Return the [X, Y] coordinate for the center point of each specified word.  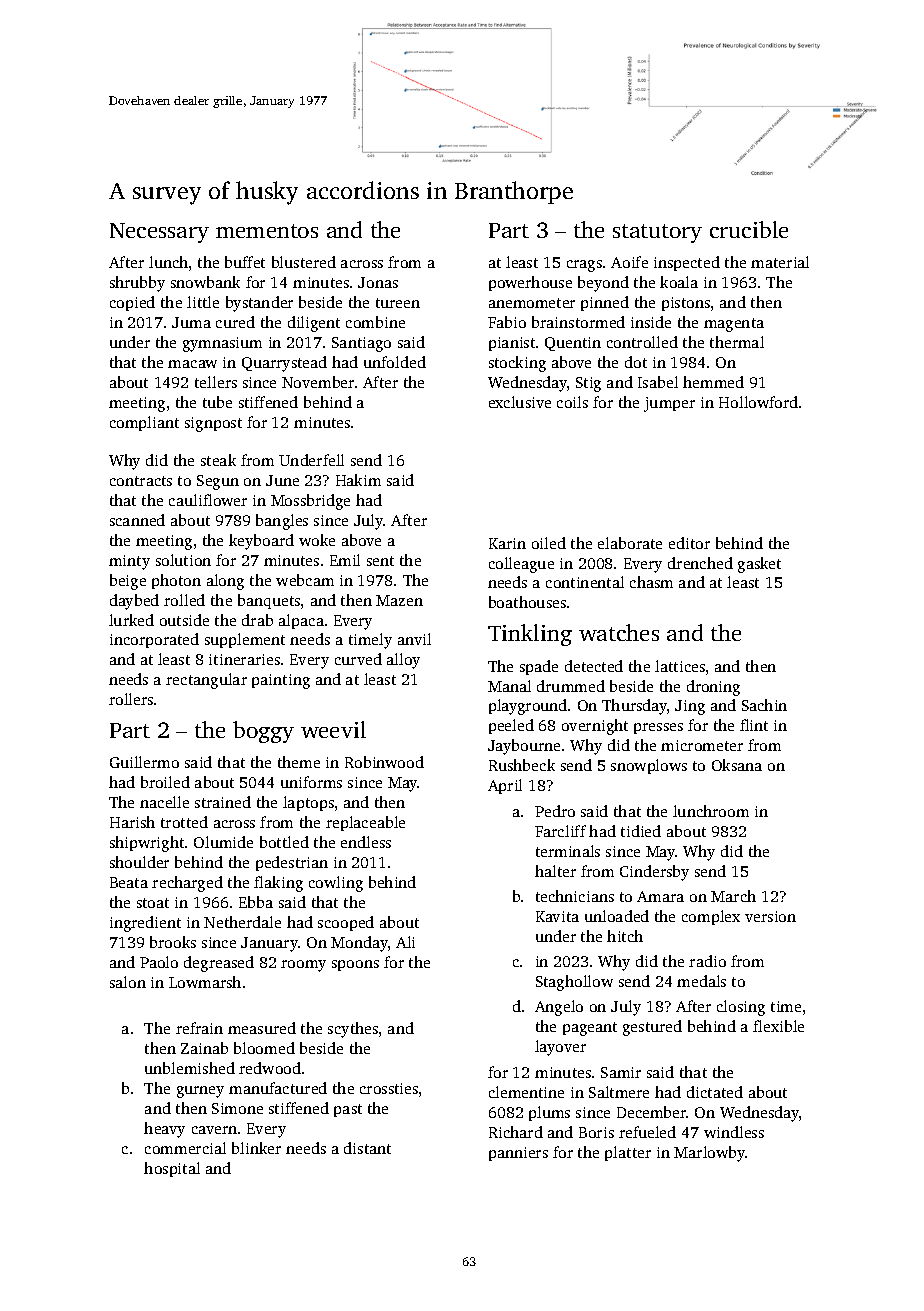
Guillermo [144, 762]
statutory [657, 233]
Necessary [159, 233]
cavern [214, 1130]
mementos [267, 231]
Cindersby [654, 873]
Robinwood [384, 762]
